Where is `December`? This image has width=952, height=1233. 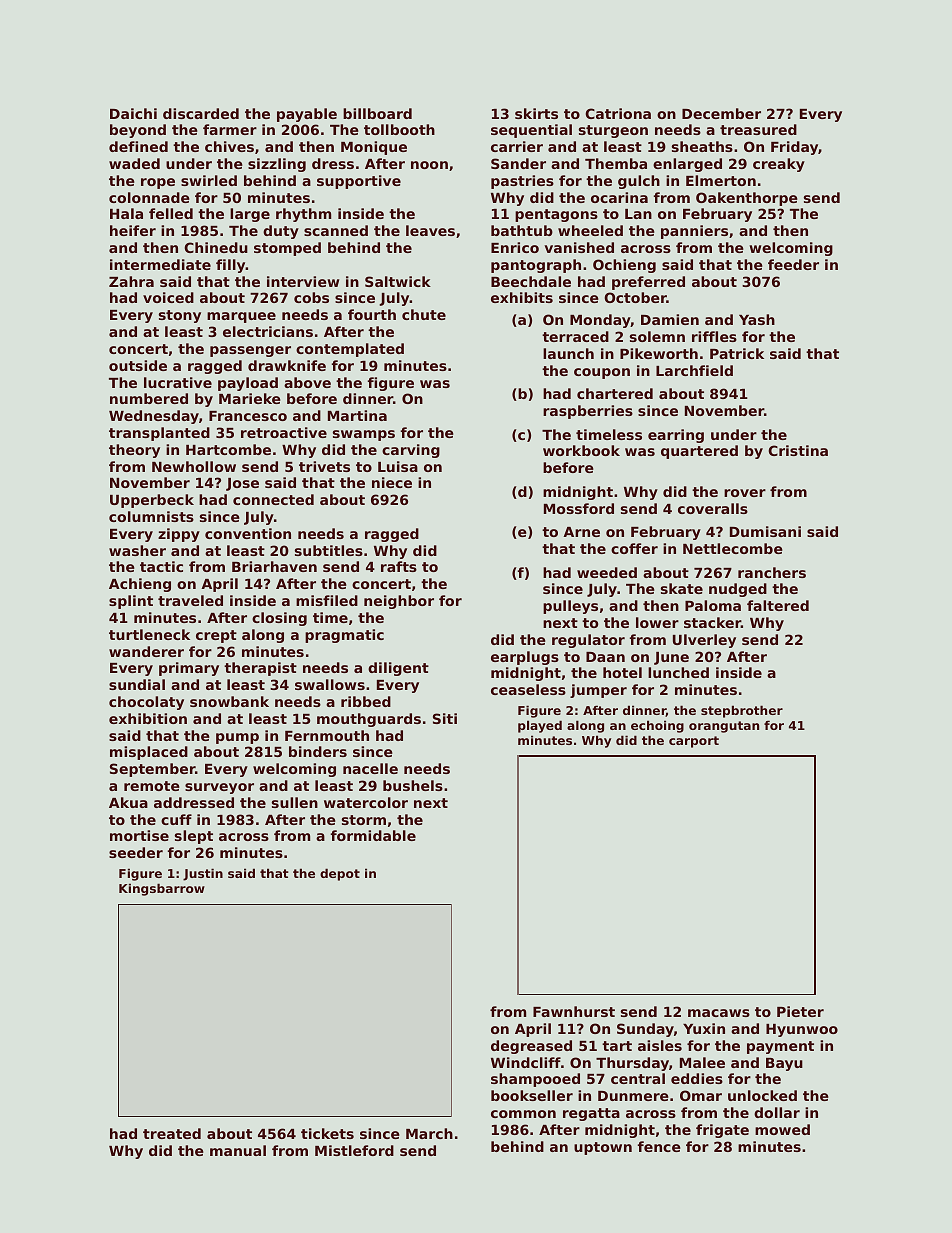
December is located at coordinates (721, 113).
